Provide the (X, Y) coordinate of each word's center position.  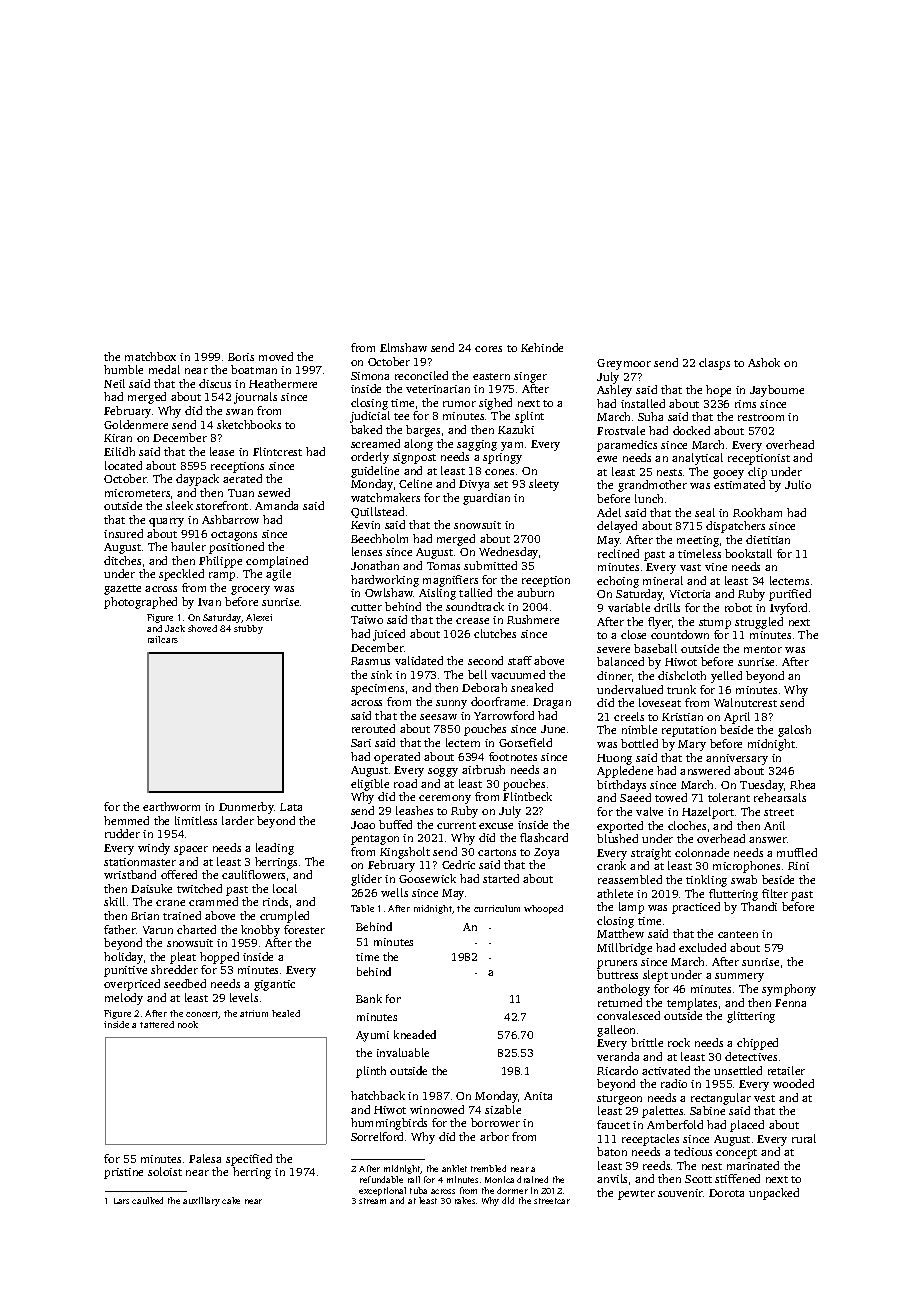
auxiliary (201, 1201)
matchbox (150, 356)
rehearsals (780, 797)
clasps (714, 364)
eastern (491, 376)
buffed (395, 824)
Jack (175, 628)
